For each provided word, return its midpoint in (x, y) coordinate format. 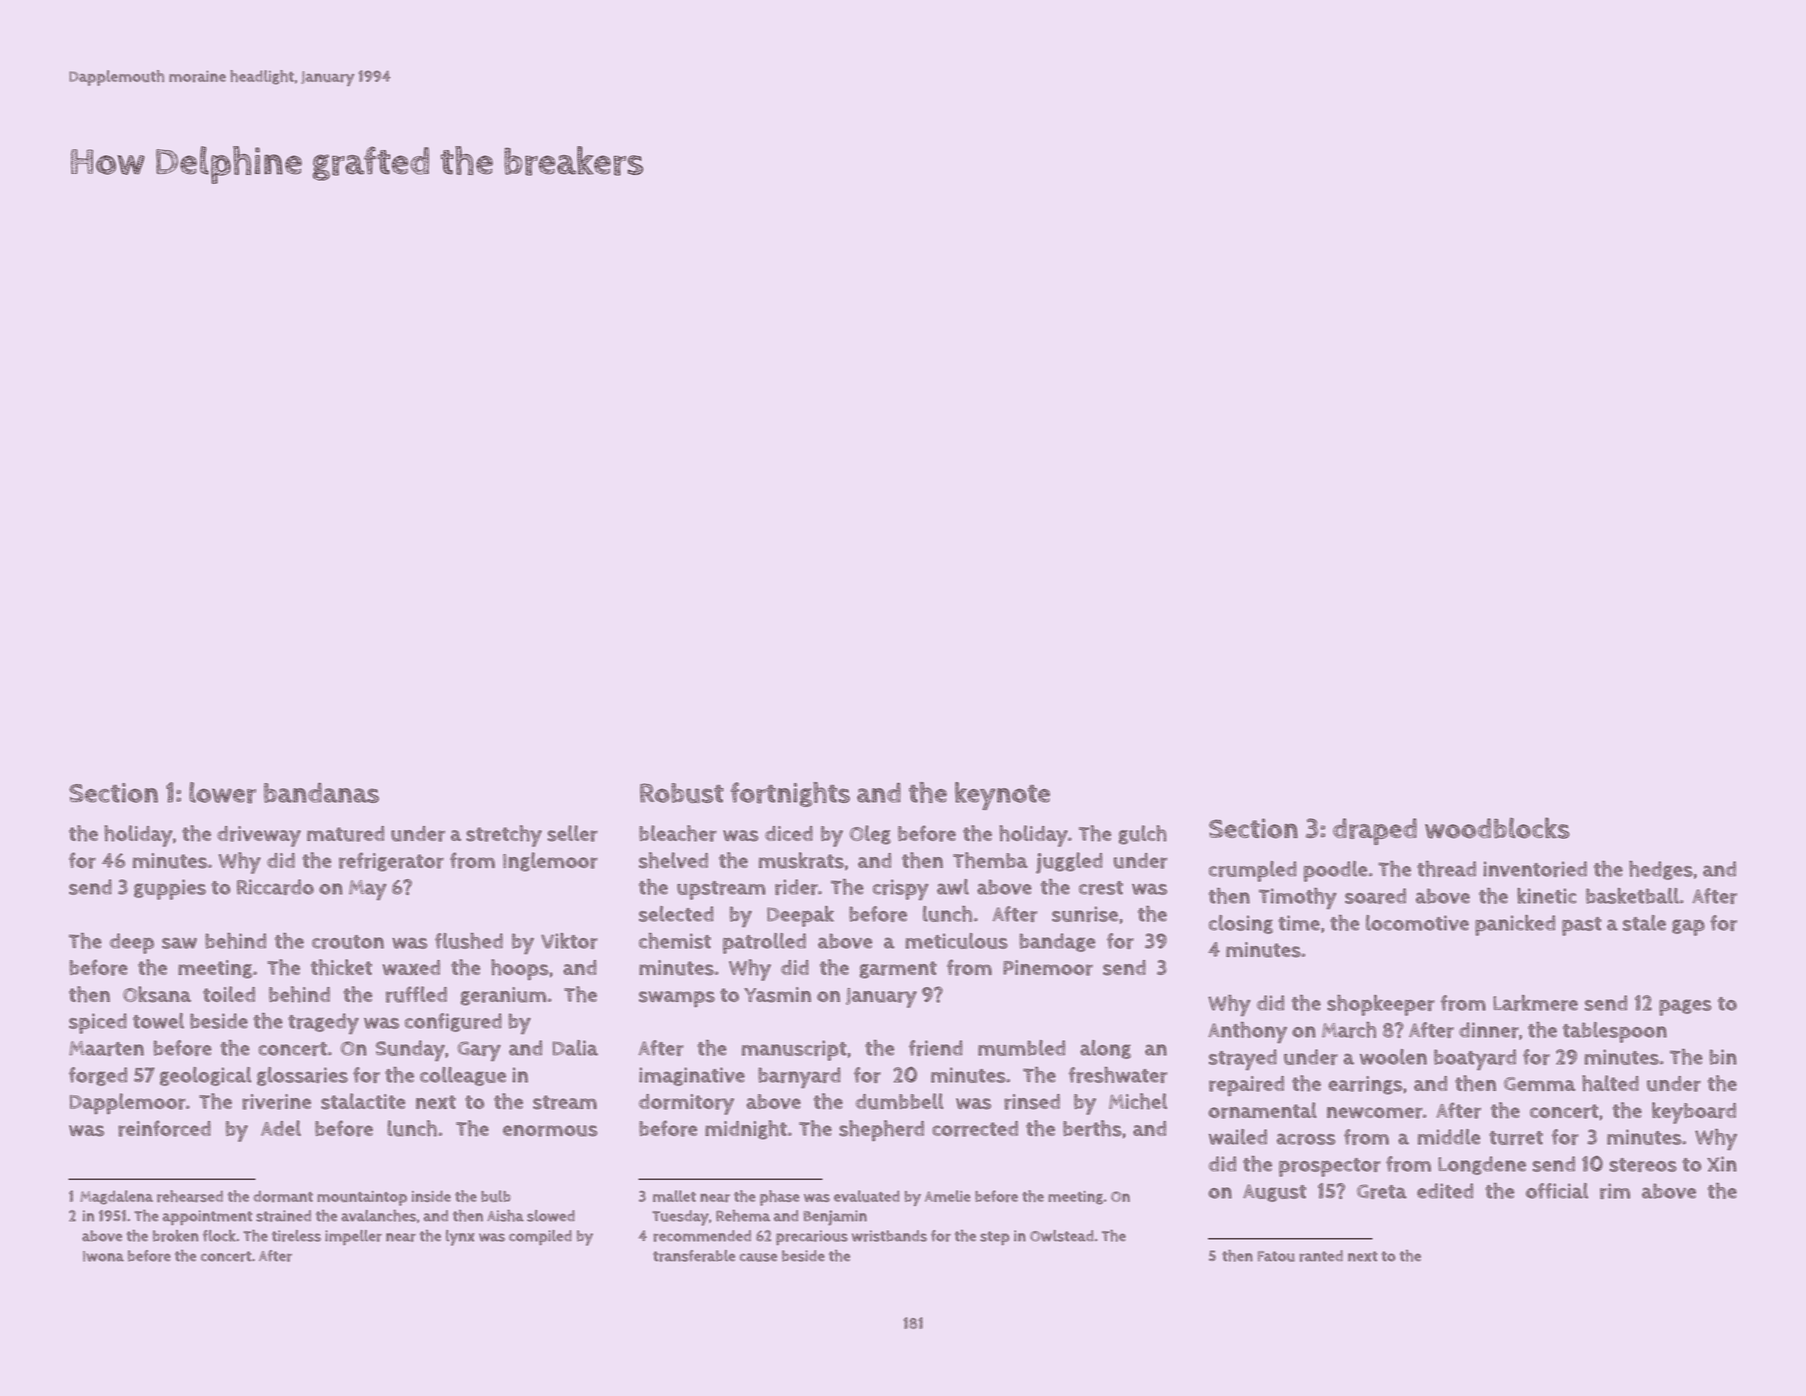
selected (676, 914)
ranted (1321, 1256)
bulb (496, 1196)
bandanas (321, 793)
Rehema (743, 1216)
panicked (1515, 925)
